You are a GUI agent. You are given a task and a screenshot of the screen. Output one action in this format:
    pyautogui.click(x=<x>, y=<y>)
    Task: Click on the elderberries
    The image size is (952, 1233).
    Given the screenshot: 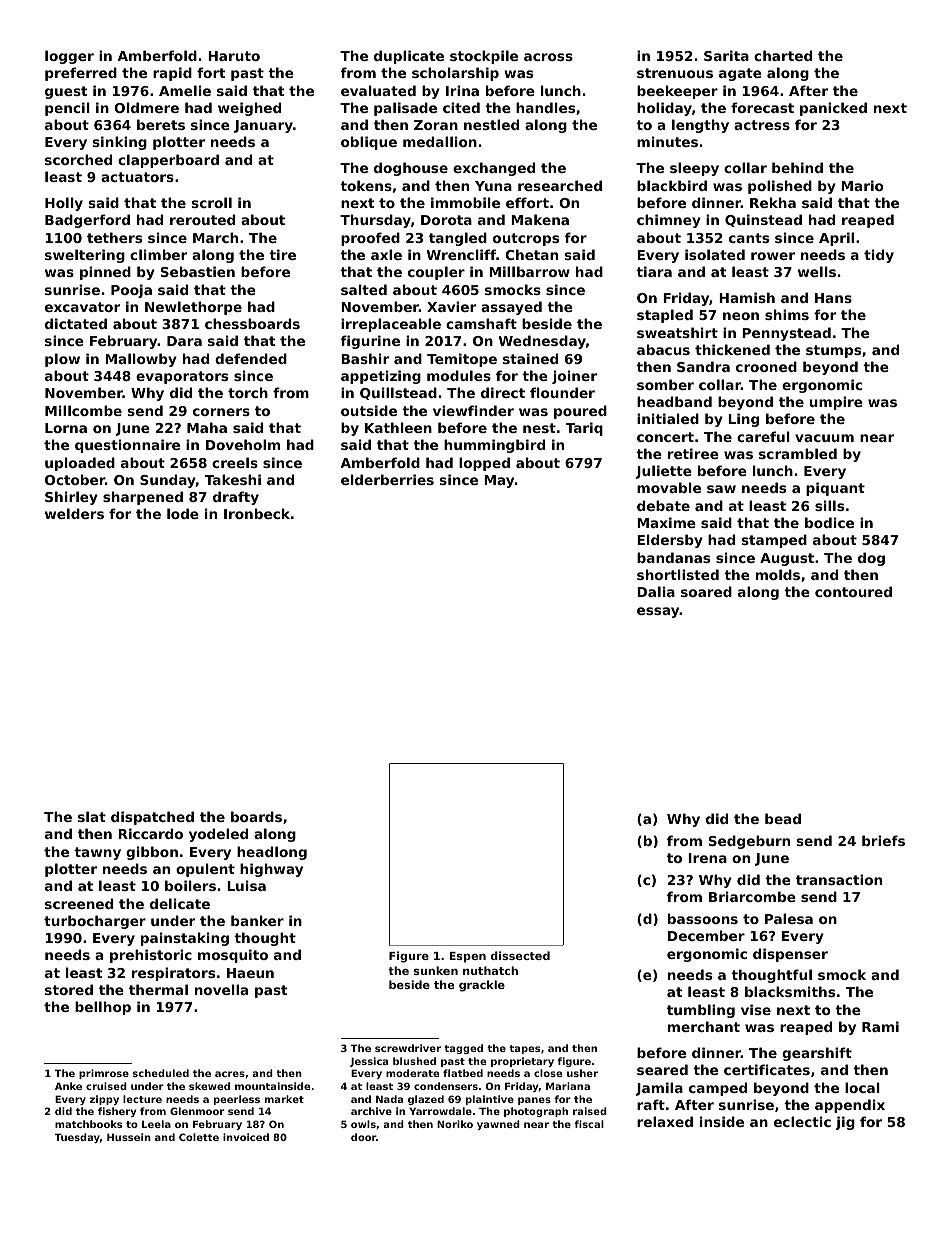 What is the action you would take?
    pyautogui.click(x=387, y=479)
